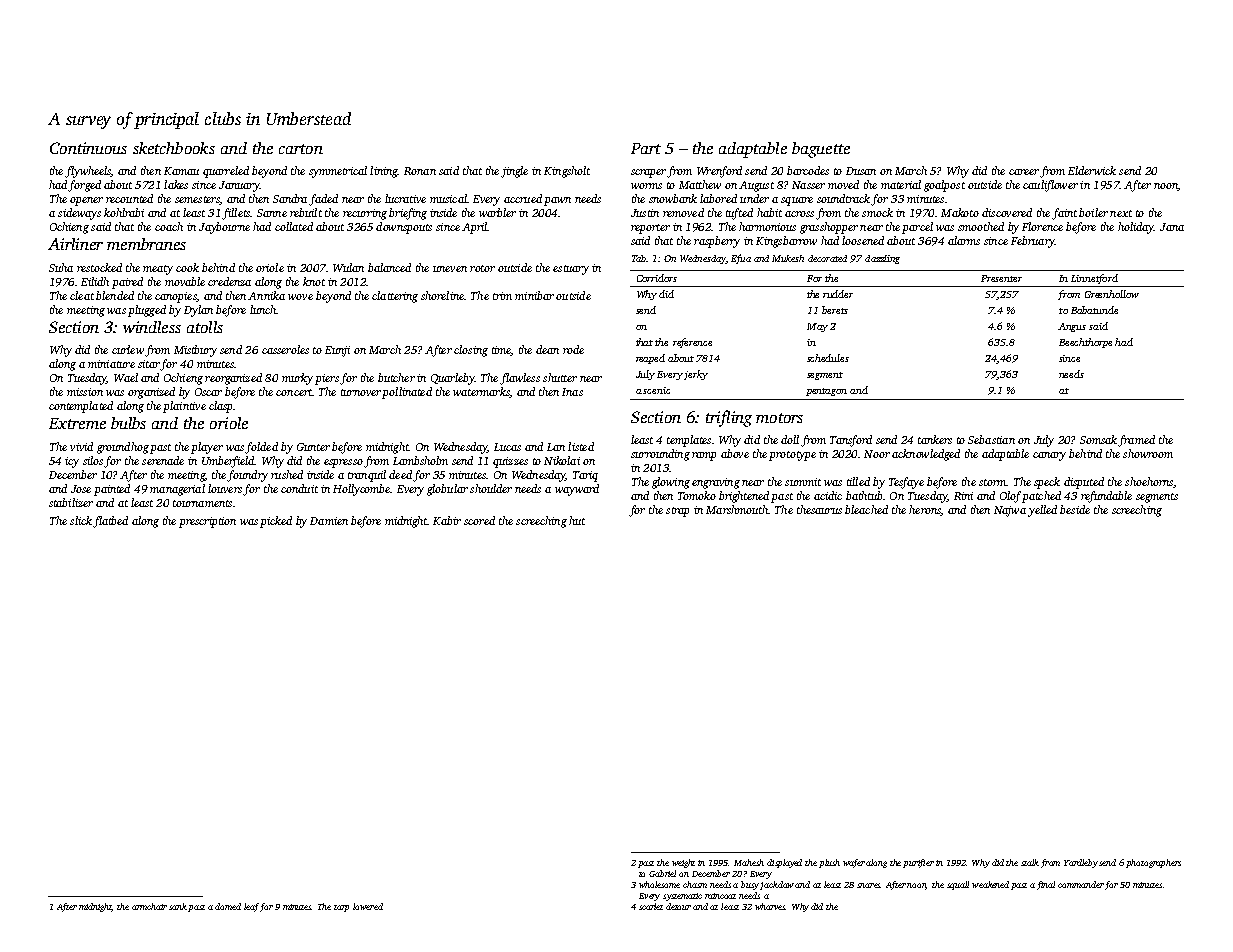 The image size is (1233, 952). I want to click on discovered, so click(1007, 212).
